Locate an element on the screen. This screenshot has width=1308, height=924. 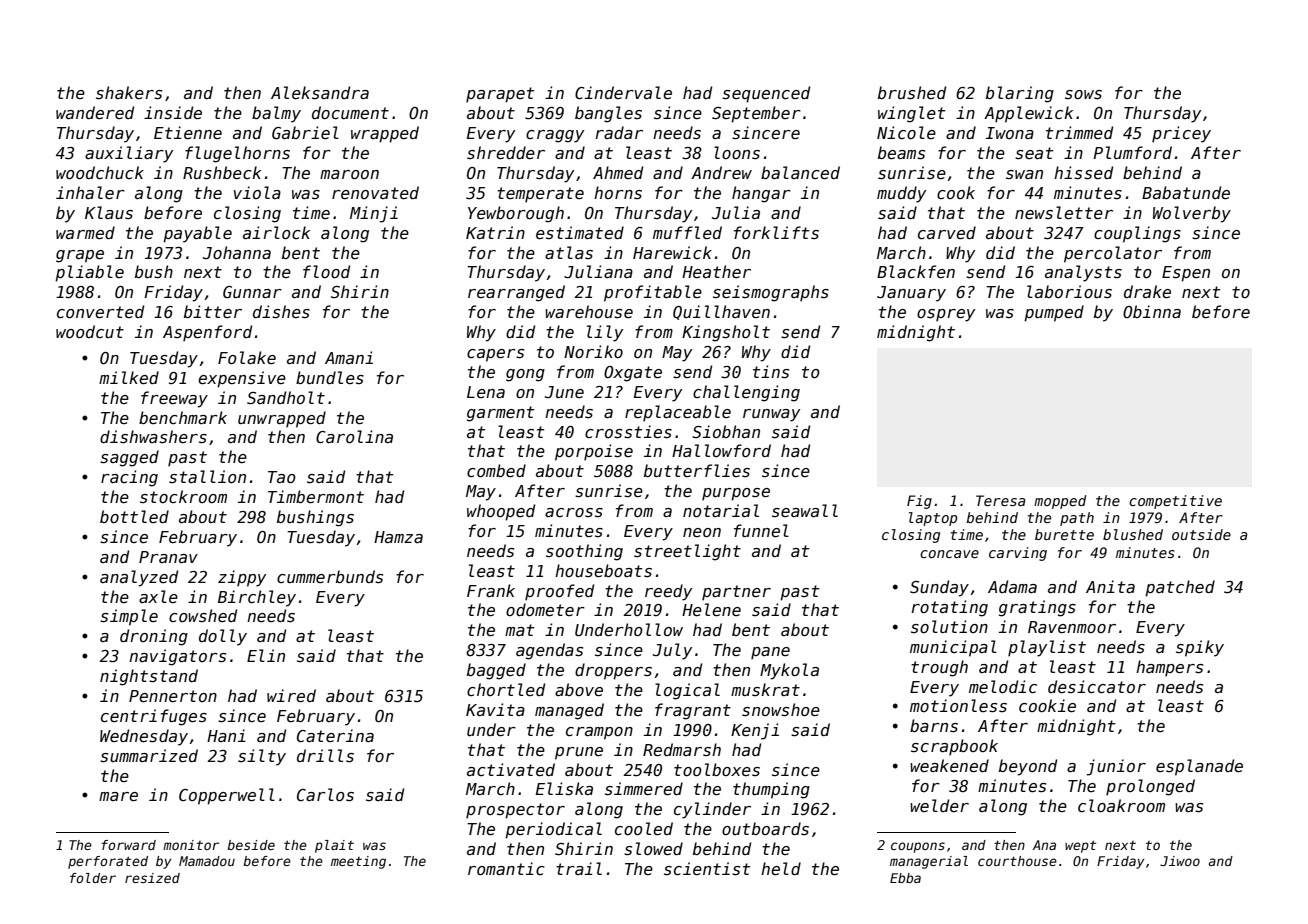
esplanade is located at coordinates (1199, 767).
